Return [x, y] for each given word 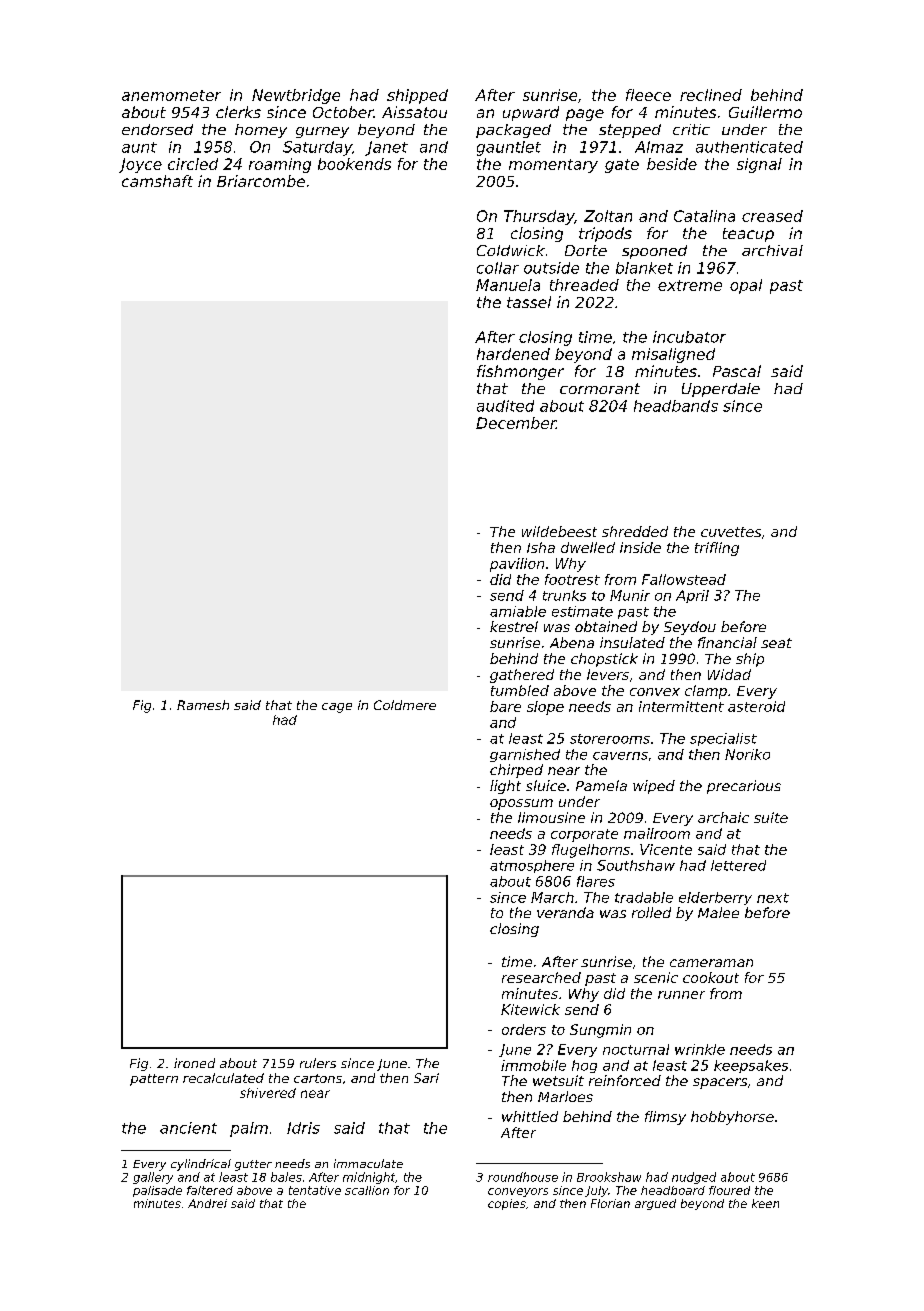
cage [337, 708]
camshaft [157, 181]
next [773, 898]
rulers [318, 1063]
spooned [654, 252]
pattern [154, 1080]
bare [505, 706]
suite [771, 817]
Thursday [539, 217]
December [516, 423]
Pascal [737, 371]
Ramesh [203, 705]
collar [498, 268]
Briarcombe [261, 181]
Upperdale [721, 390]
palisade [157, 1191]
